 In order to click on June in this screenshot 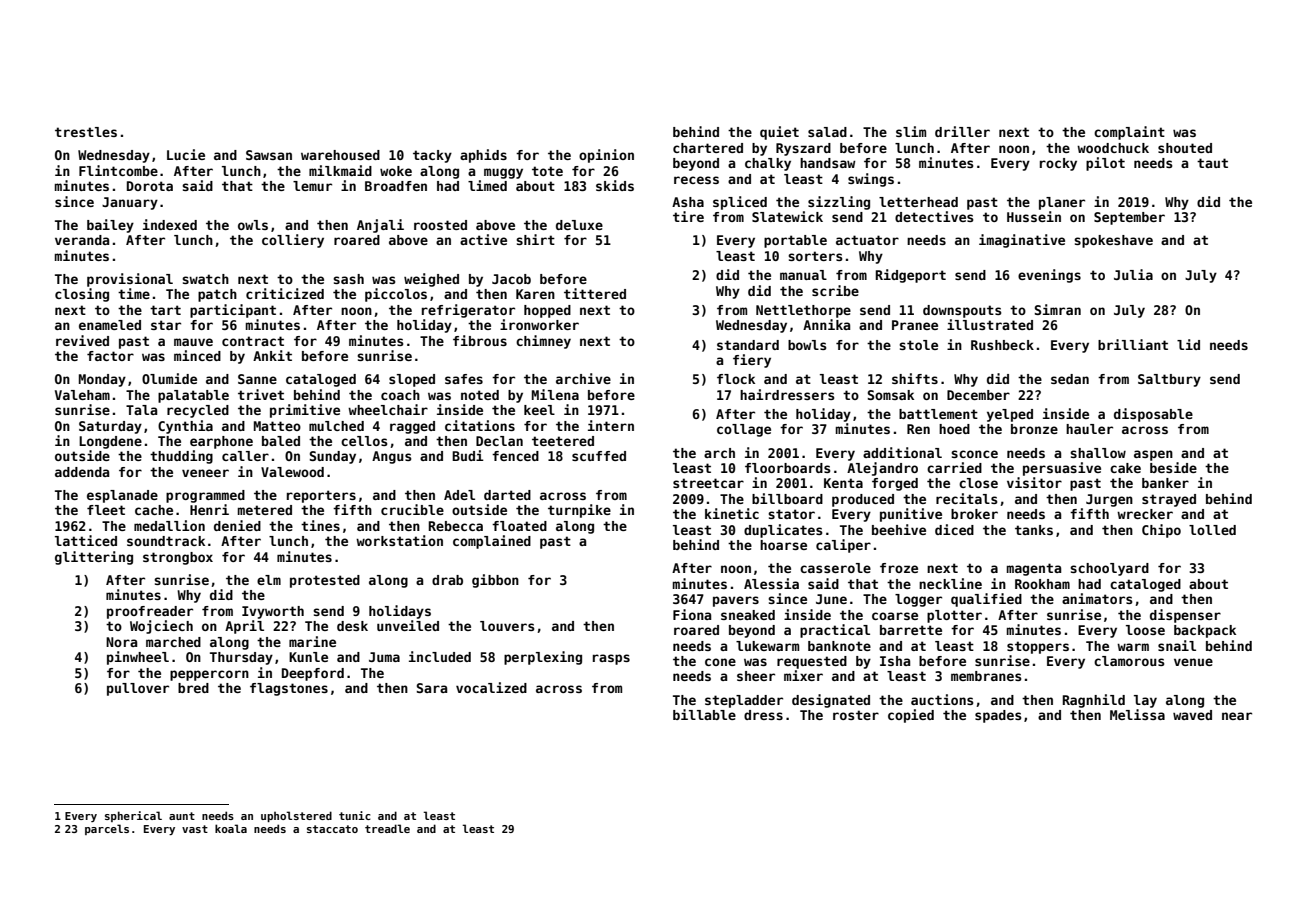, I will do `click(831, 599)`.
